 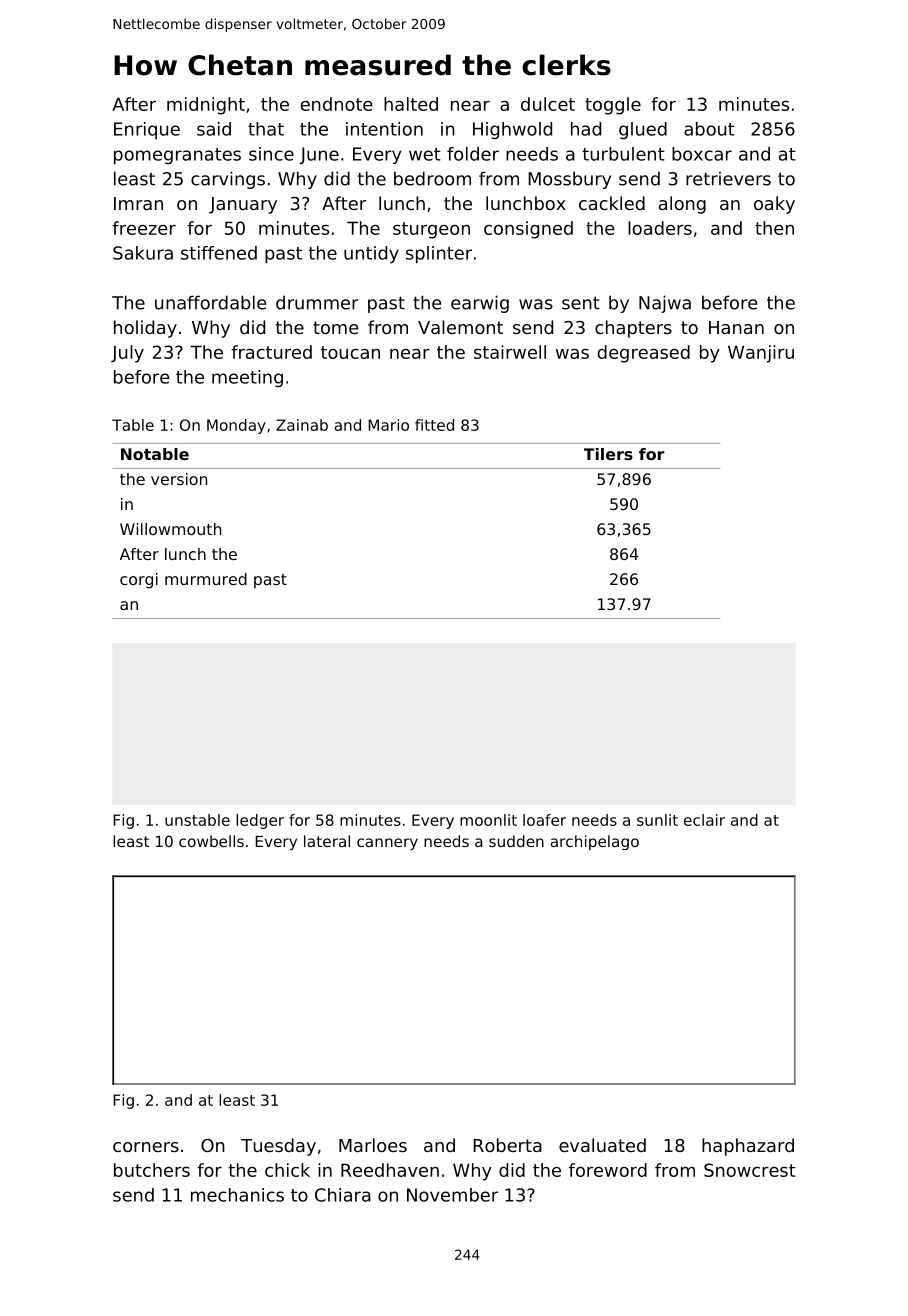 I want to click on Snowcrest, so click(x=750, y=1170).
